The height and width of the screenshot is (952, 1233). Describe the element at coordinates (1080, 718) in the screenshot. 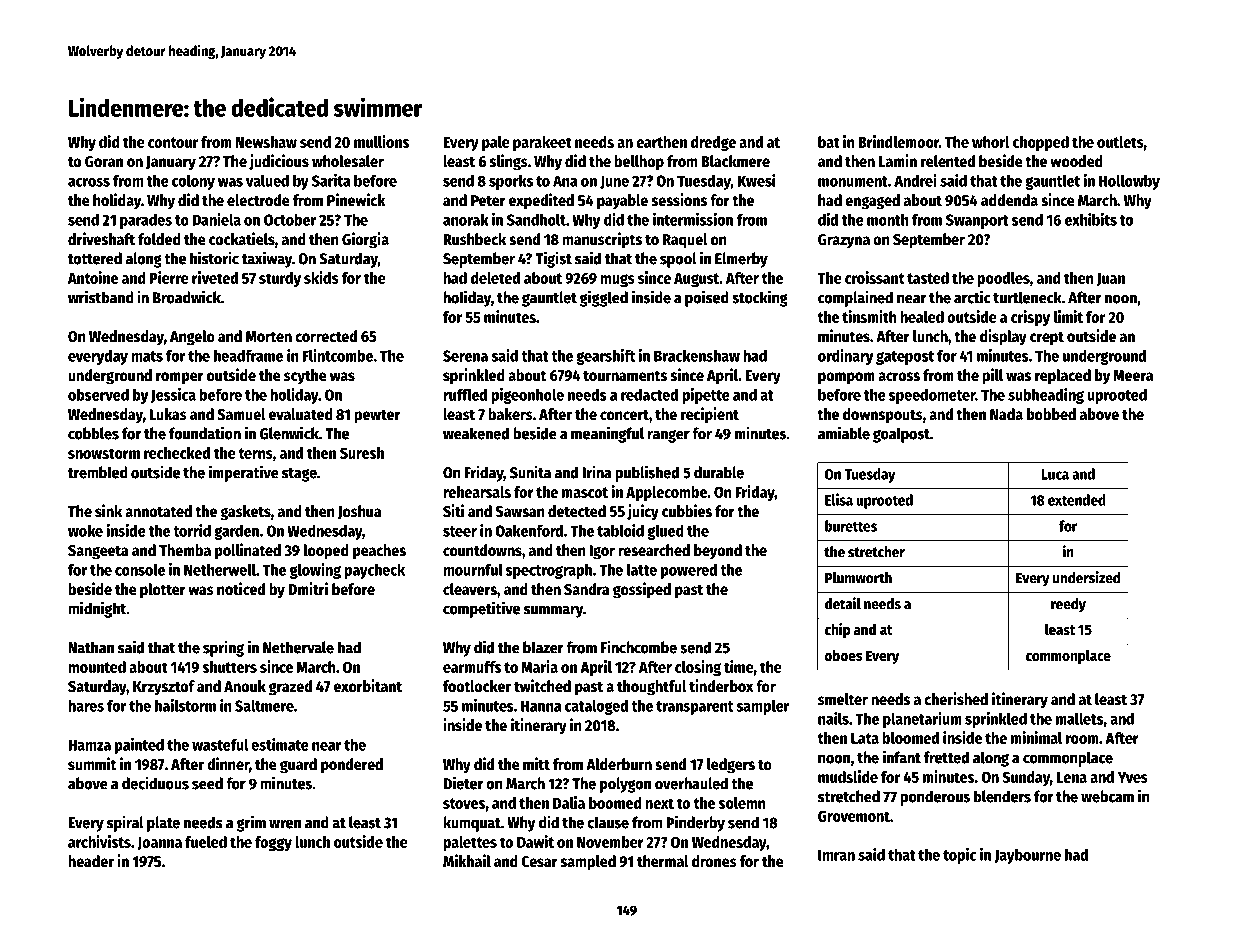

I see `mallets` at that location.
